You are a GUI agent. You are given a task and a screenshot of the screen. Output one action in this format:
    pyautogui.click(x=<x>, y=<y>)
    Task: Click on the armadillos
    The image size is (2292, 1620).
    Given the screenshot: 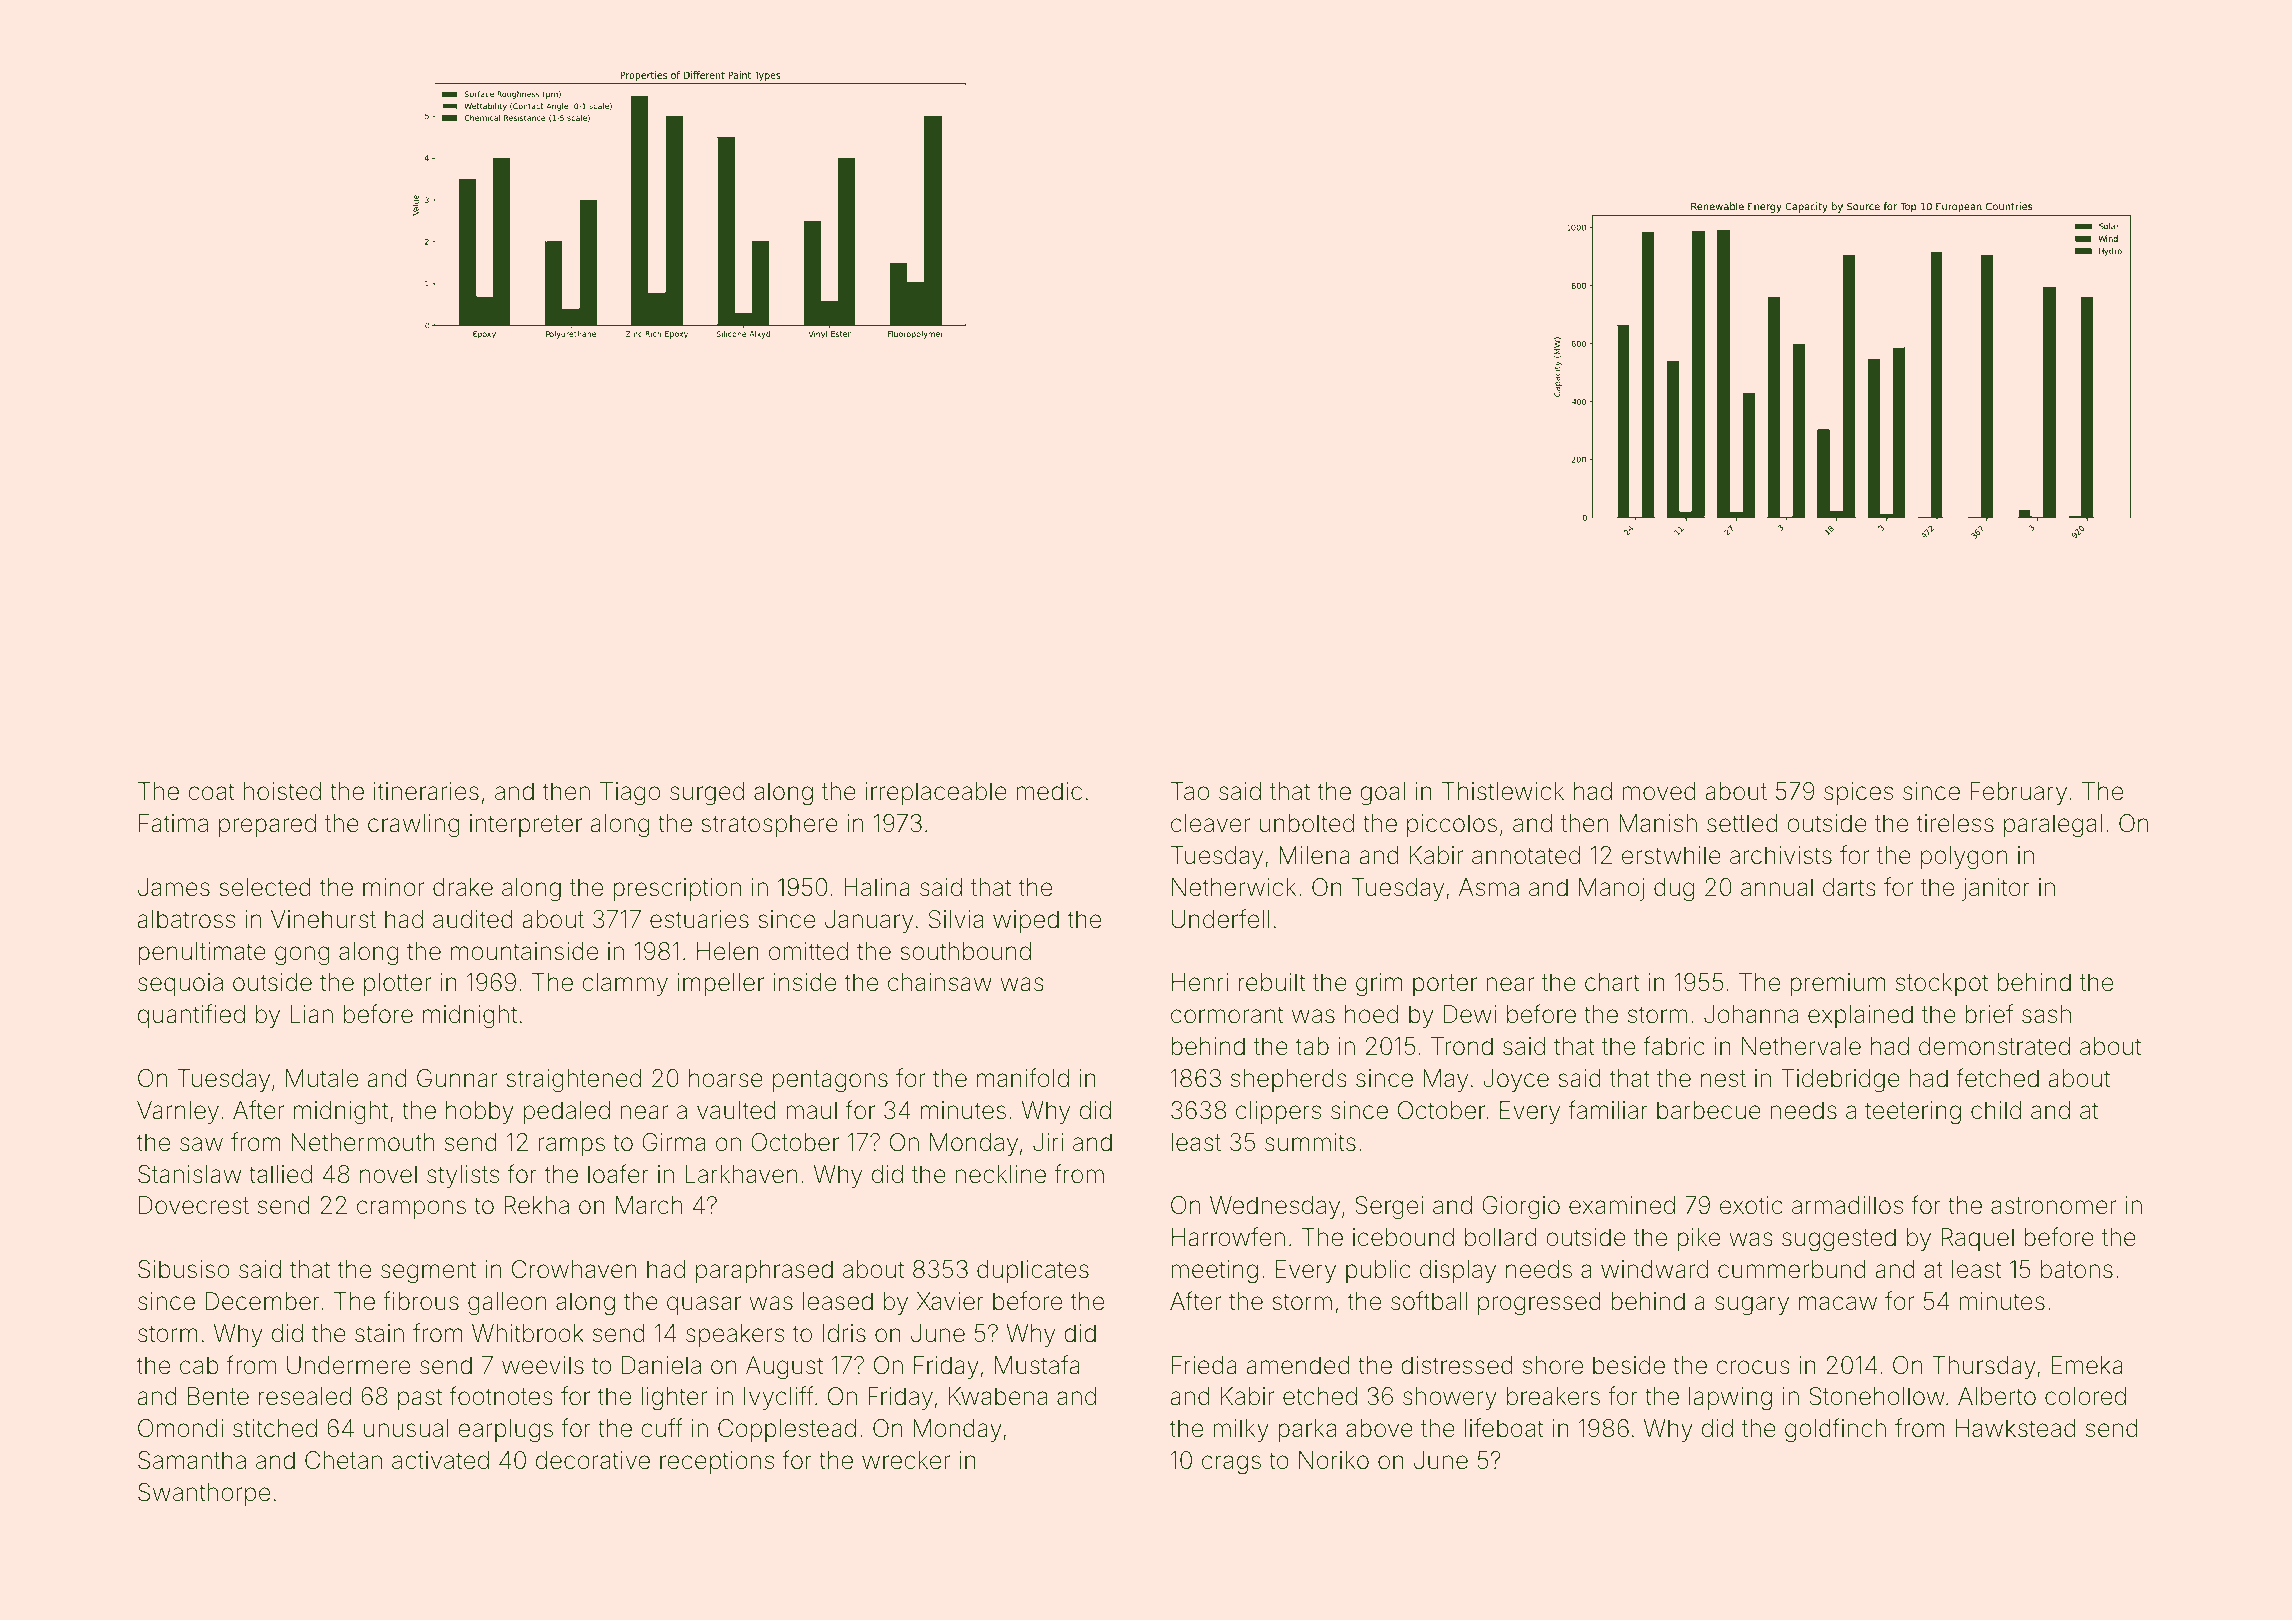 What is the action you would take?
    pyautogui.click(x=1847, y=1205)
